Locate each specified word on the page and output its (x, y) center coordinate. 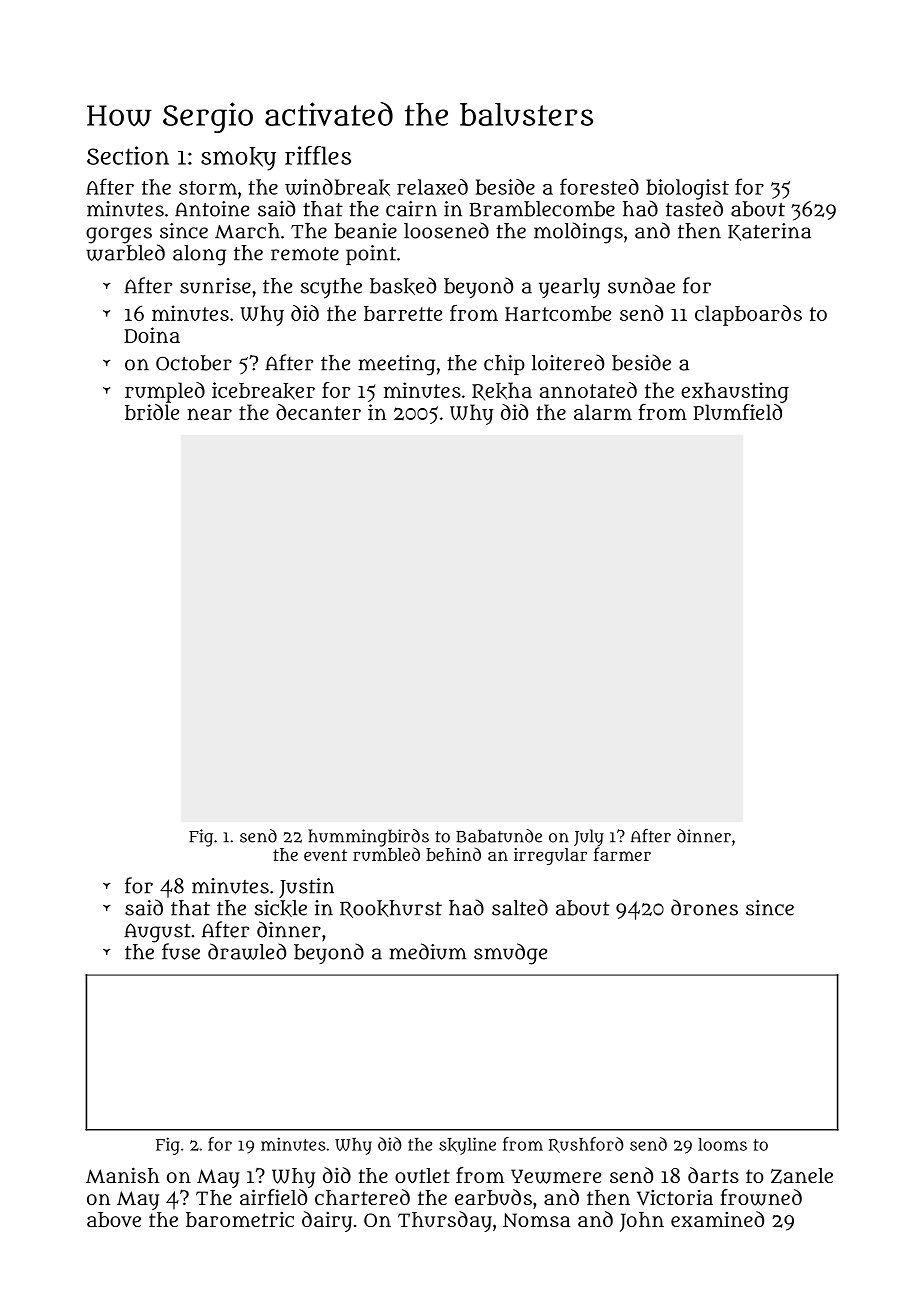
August (157, 933)
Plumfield (737, 412)
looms (722, 1144)
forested (599, 186)
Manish (123, 1175)
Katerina (769, 232)
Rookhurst (391, 909)
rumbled (386, 854)
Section (128, 155)
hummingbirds (368, 838)
